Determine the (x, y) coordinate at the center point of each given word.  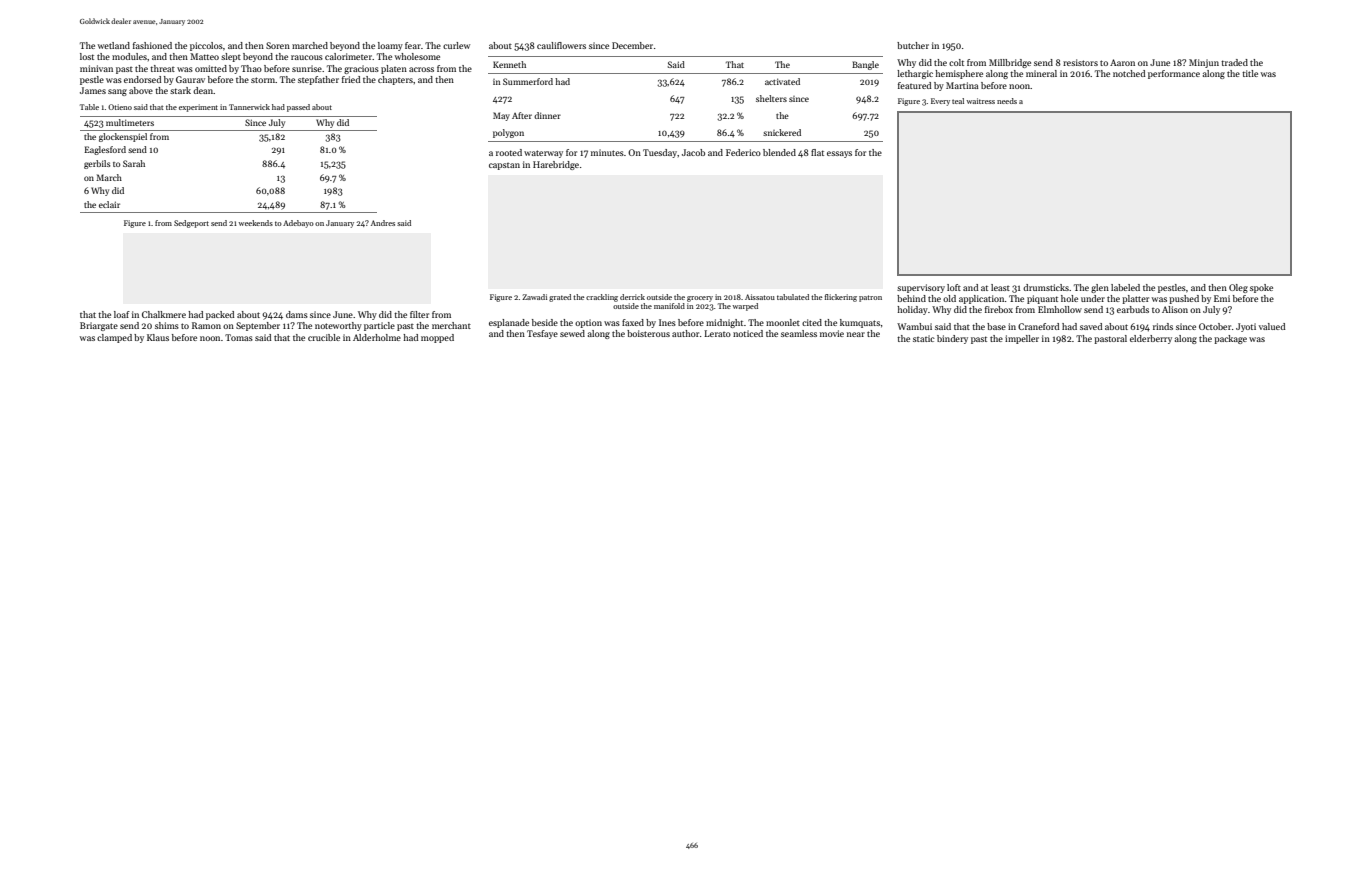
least (1000, 287)
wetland (114, 45)
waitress (981, 101)
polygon (508, 133)
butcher (913, 45)
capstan (504, 166)
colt (956, 62)
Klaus (158, 337)
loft (954, 287)
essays (839, 154)
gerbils (97, 164)
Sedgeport (191, 224)
